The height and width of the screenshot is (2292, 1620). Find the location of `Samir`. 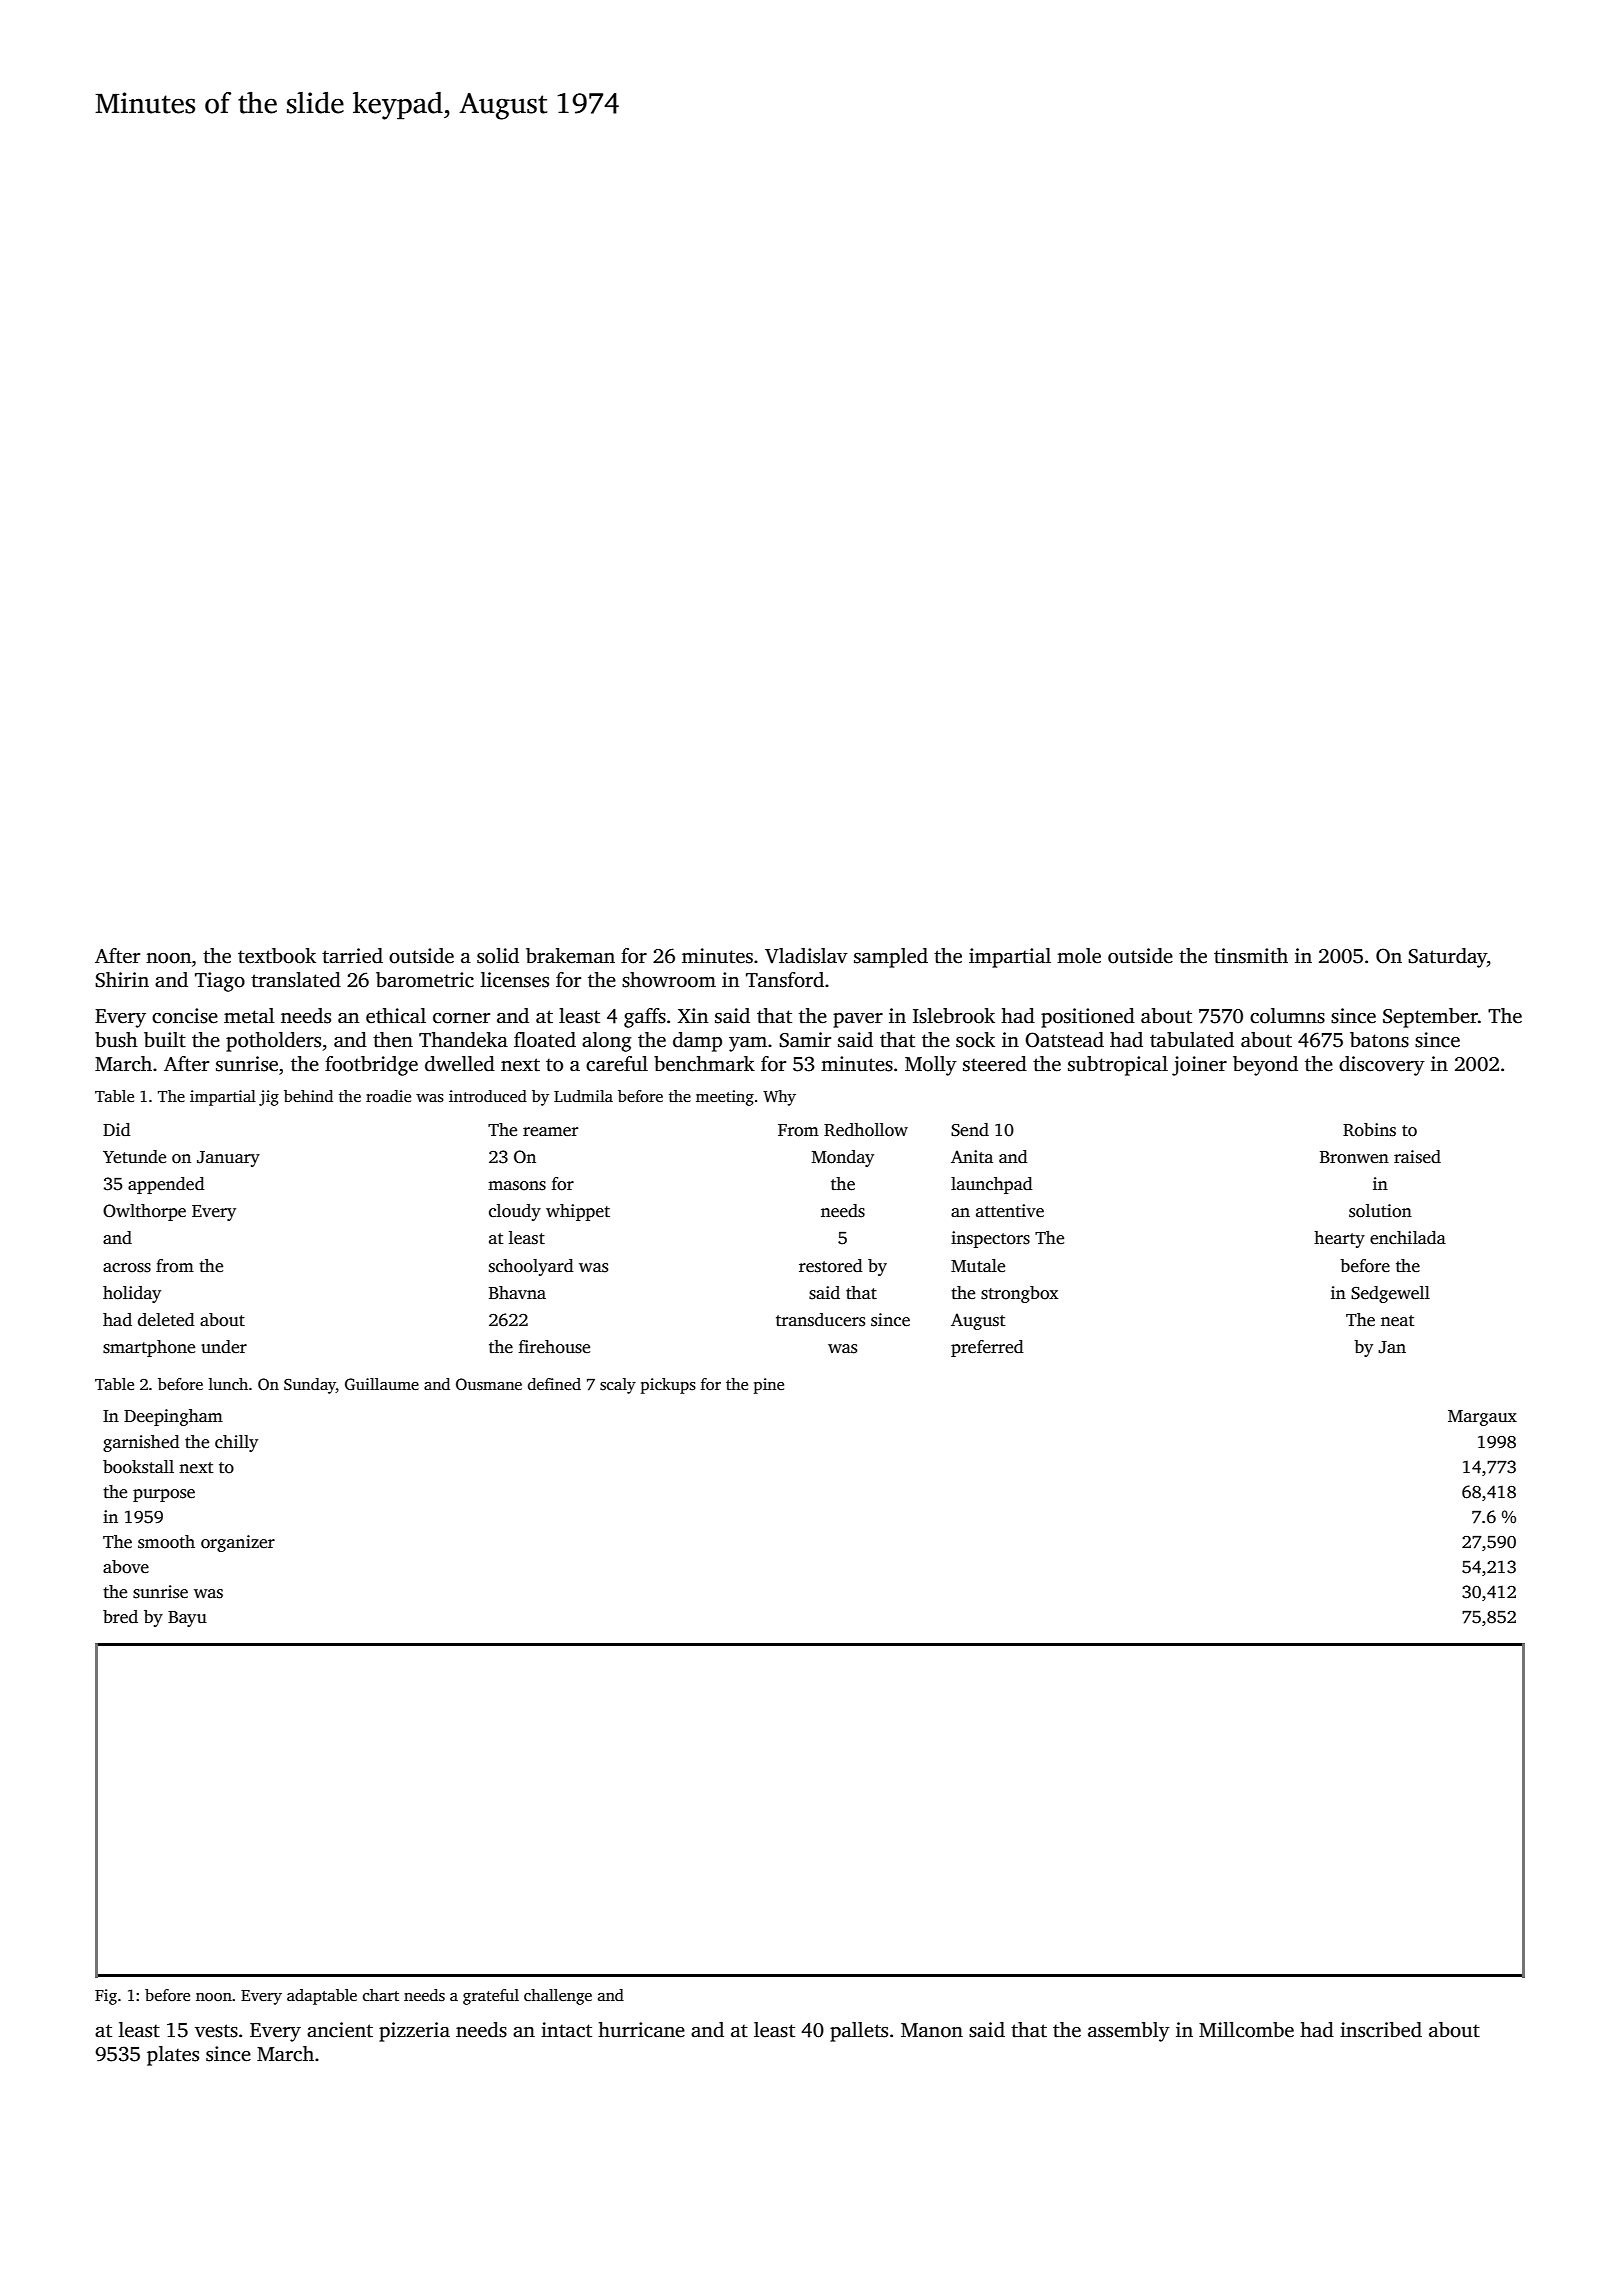

Samir is located at coordinates (805, 1040).
